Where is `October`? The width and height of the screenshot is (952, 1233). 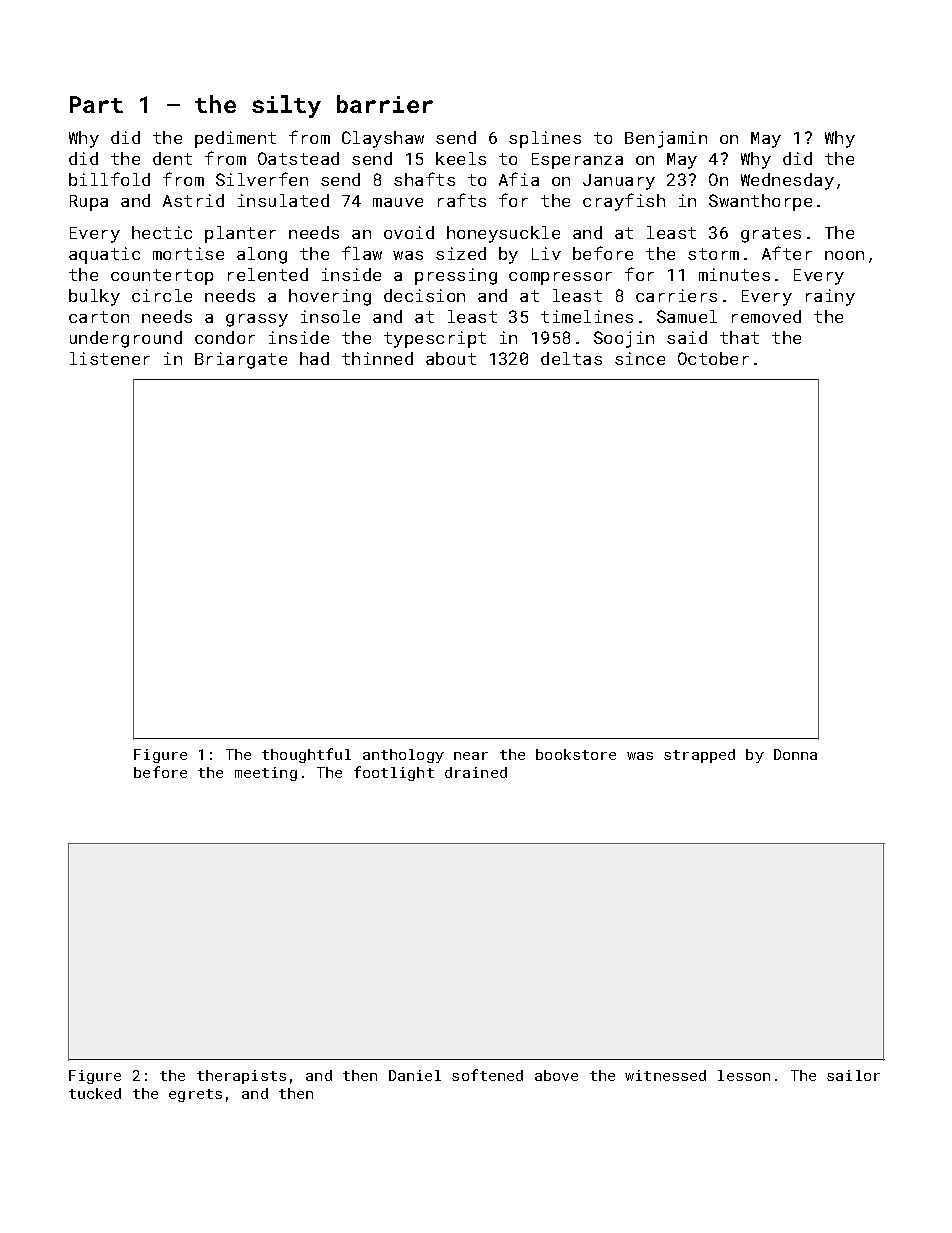
October is located at coordinates (713, 358).
